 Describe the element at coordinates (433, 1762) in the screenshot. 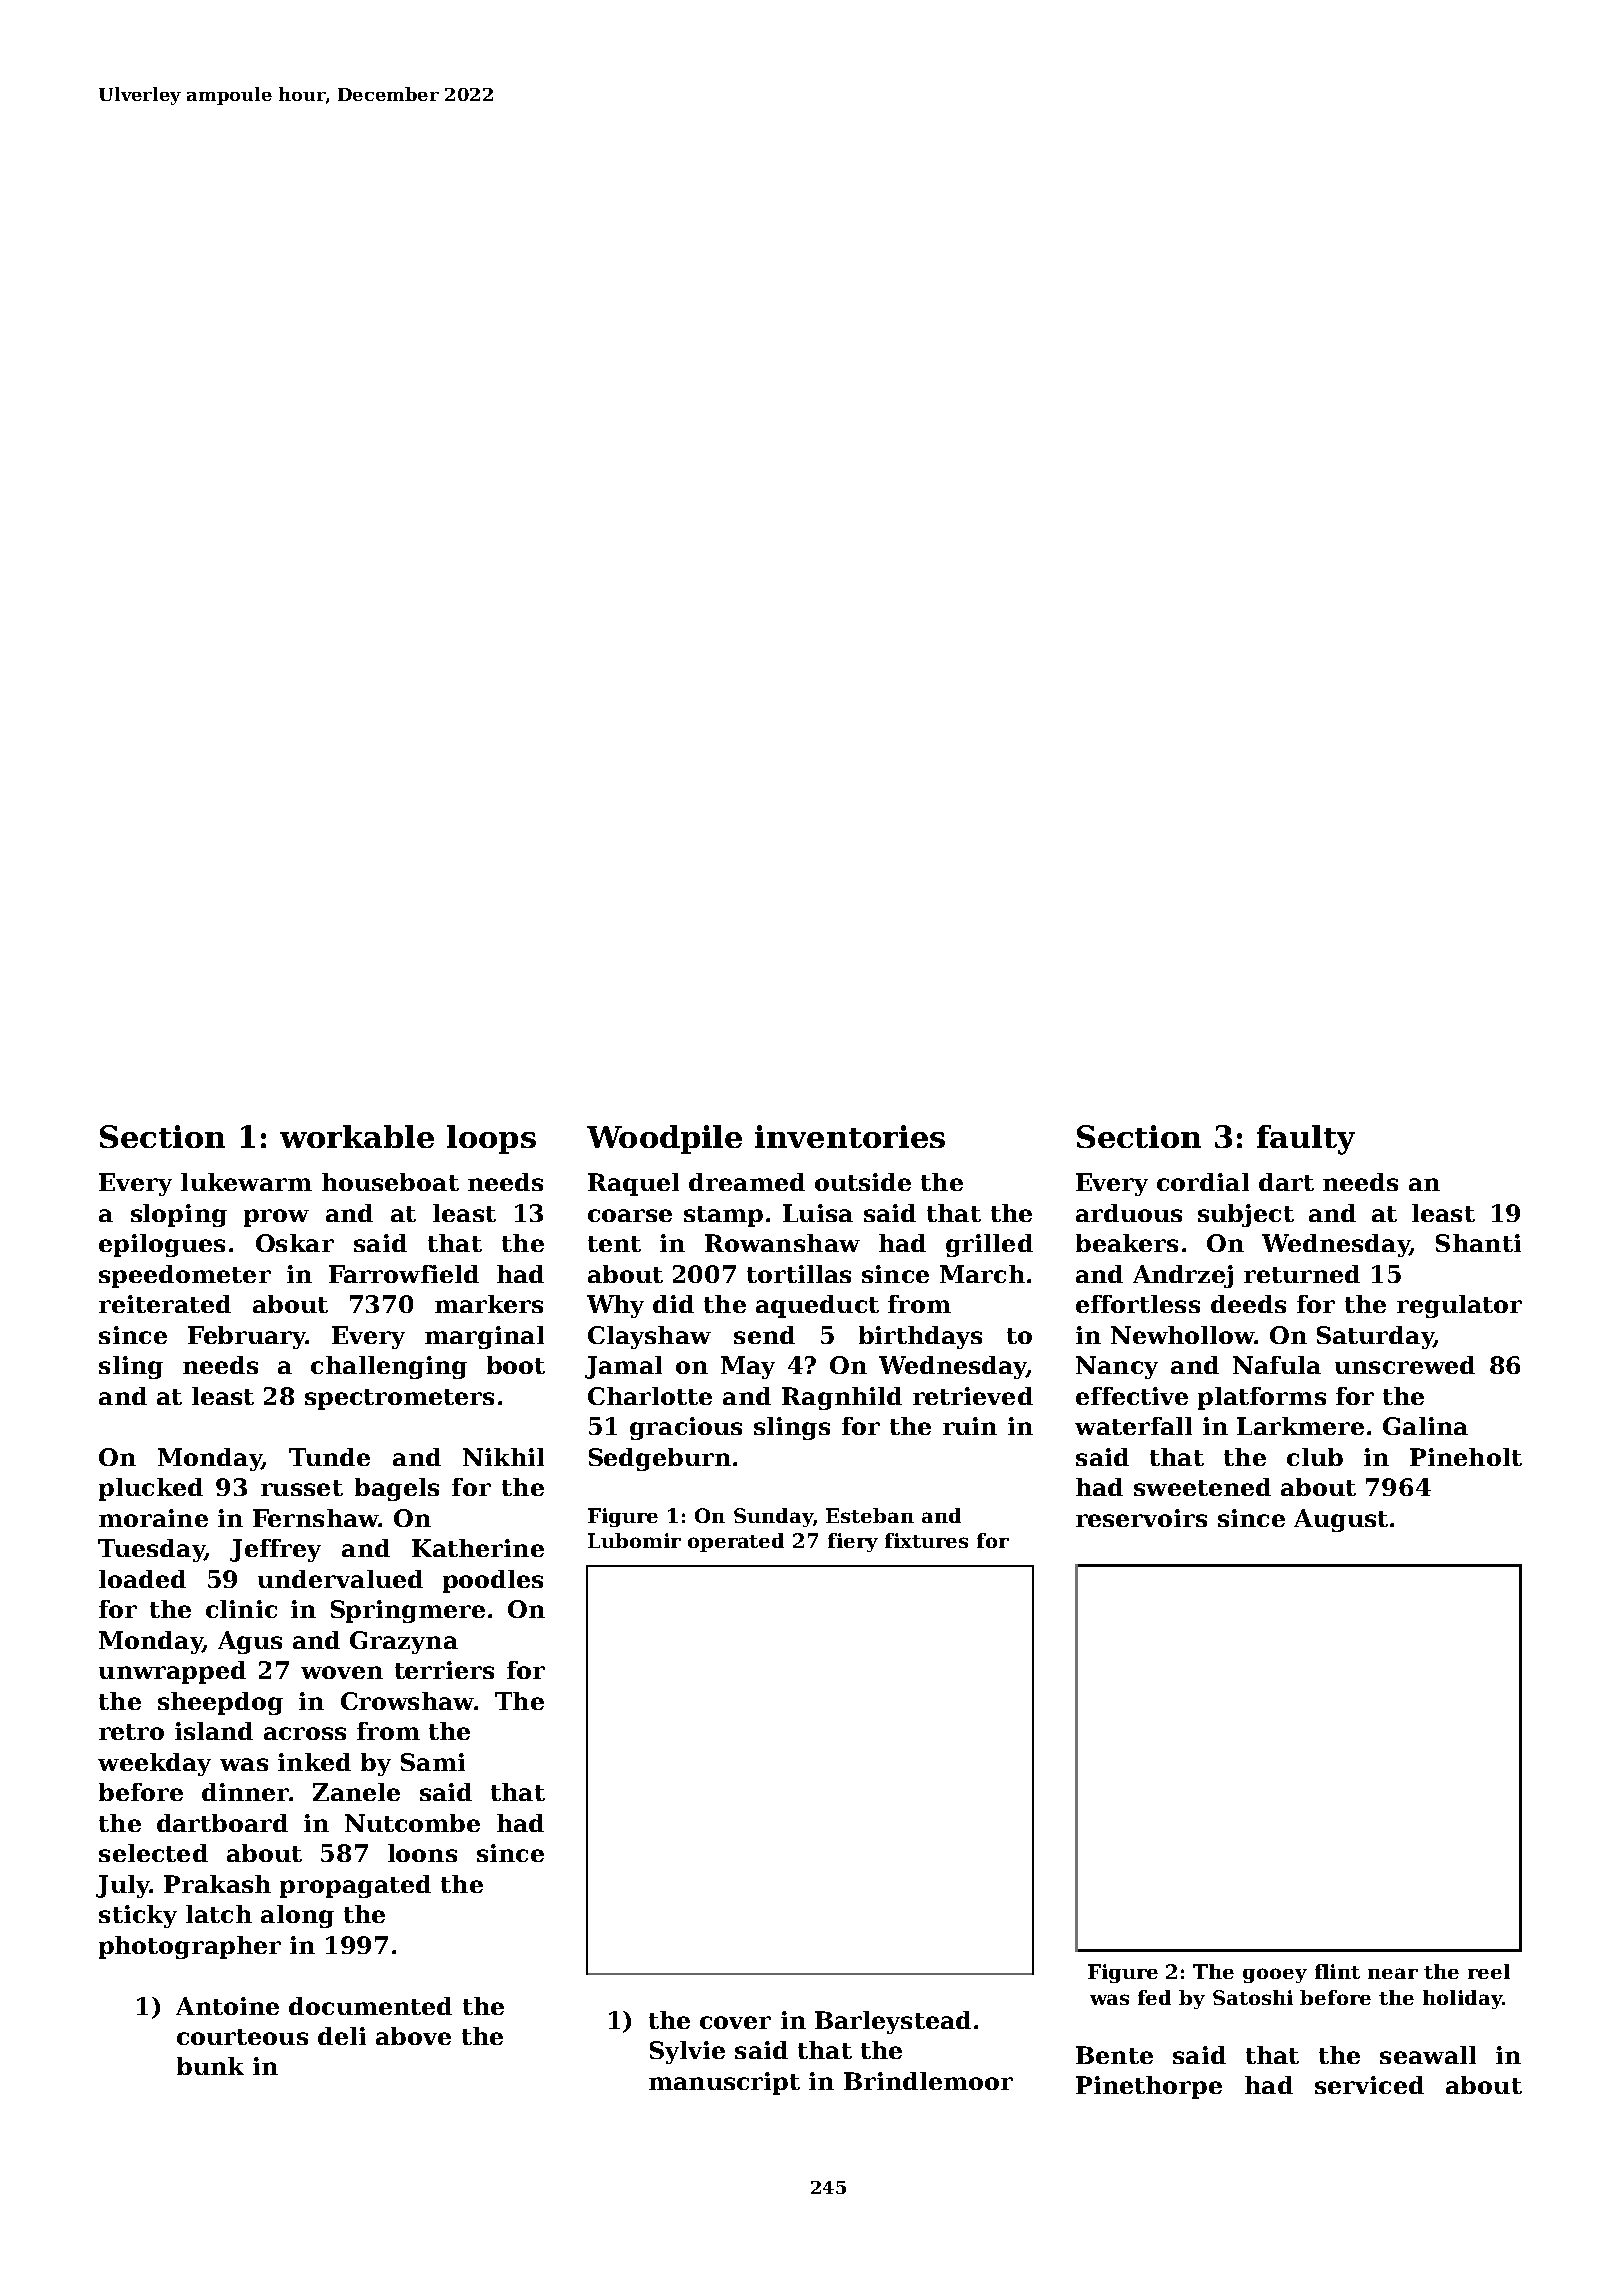

I see `Sami` at that location.
